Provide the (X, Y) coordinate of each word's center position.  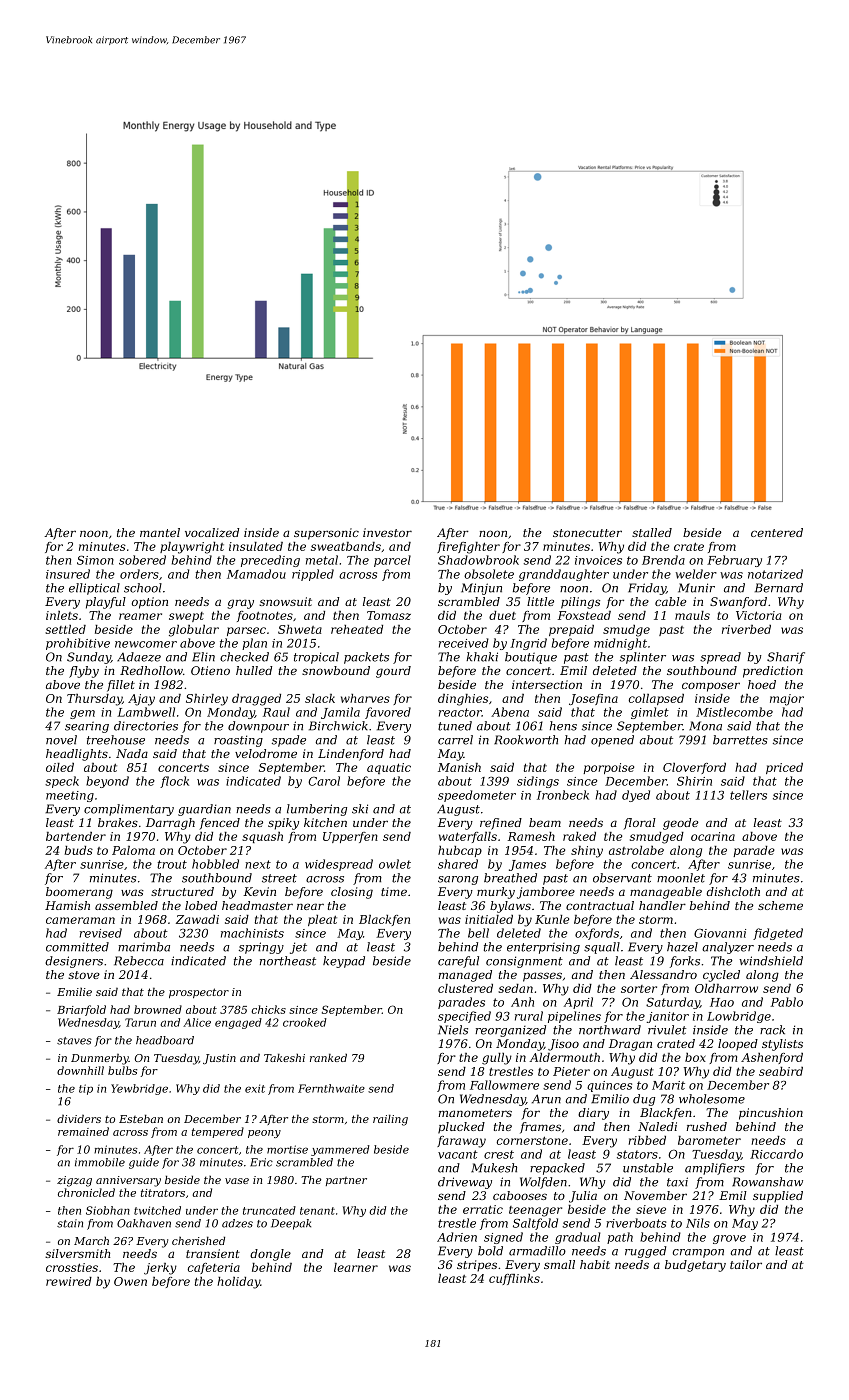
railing (390, 1120)
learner (356, 1267)
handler (662, 905)
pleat (322, 920)
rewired (69, 1281)
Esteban (141, 1118)
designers (74, 962)
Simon (95, 560)
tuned (455, 726)
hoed (762, 684)
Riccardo (776, 1154)
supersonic (326, 534)
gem (82, 714)
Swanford (738, 603)
